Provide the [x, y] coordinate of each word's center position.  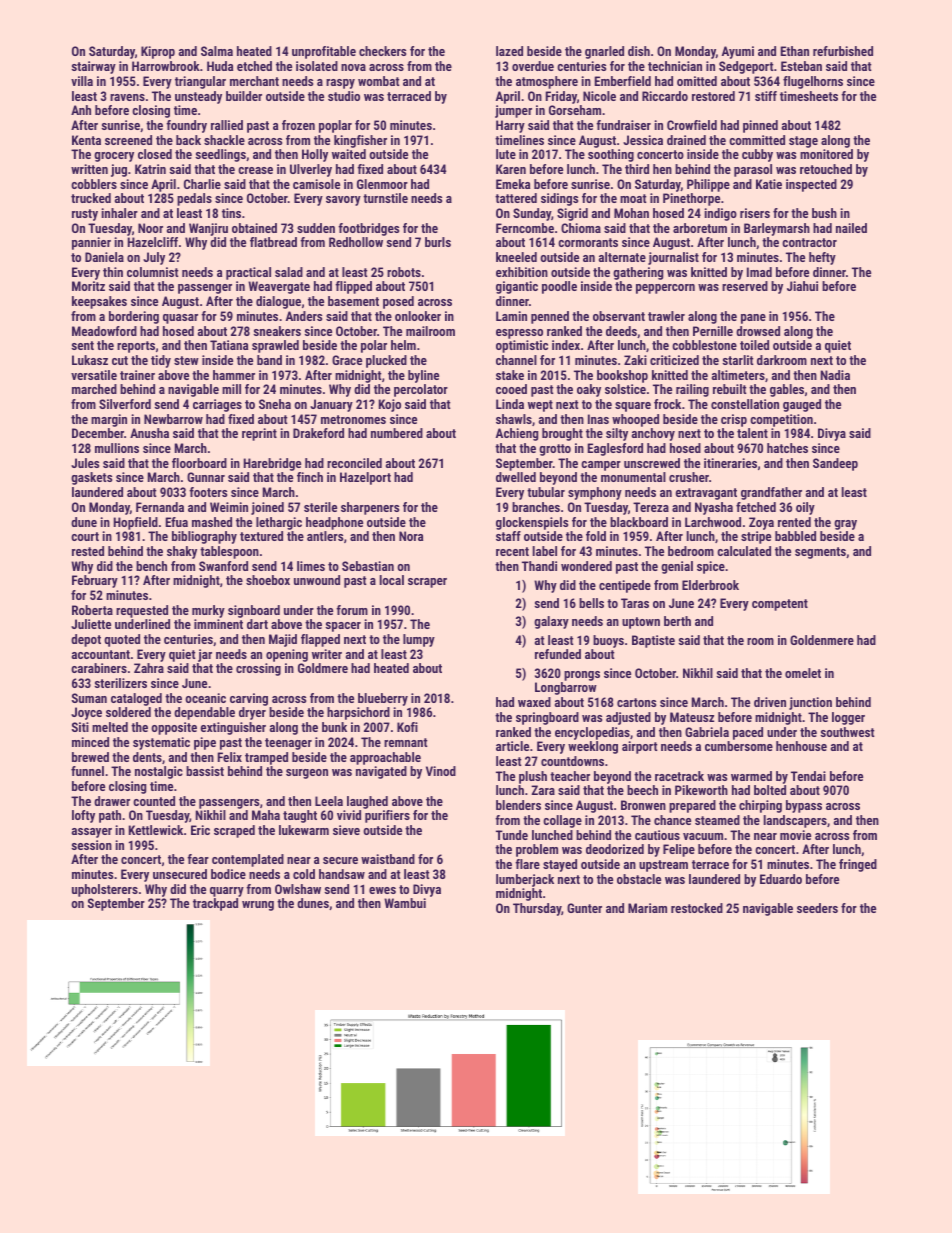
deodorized [615, 849]
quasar [180, 319]
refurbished [843, 51]
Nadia [835, 375]
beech [642, 790]
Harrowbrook [166, 66]
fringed [858, 865]
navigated [381, 772]
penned [550, 317]
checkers [382, 51]
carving [249, 699]
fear [198, 859]
